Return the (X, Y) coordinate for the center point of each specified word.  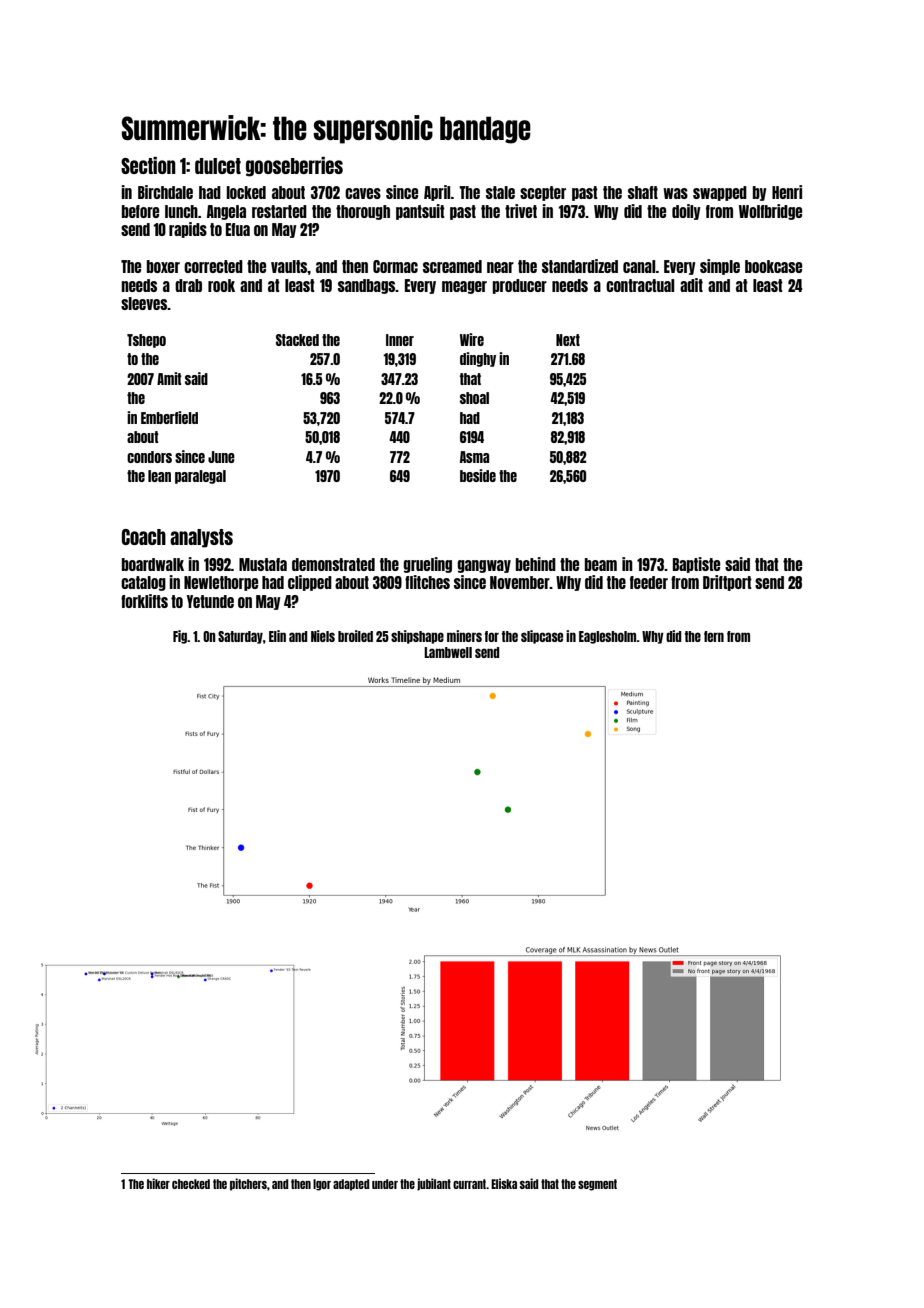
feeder (649, 582)
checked (191, 1184)
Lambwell (448, 652)
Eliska (504, 1183)
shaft (643, 192)
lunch (181, 211)
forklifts (144, 601)
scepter (543, 193)
